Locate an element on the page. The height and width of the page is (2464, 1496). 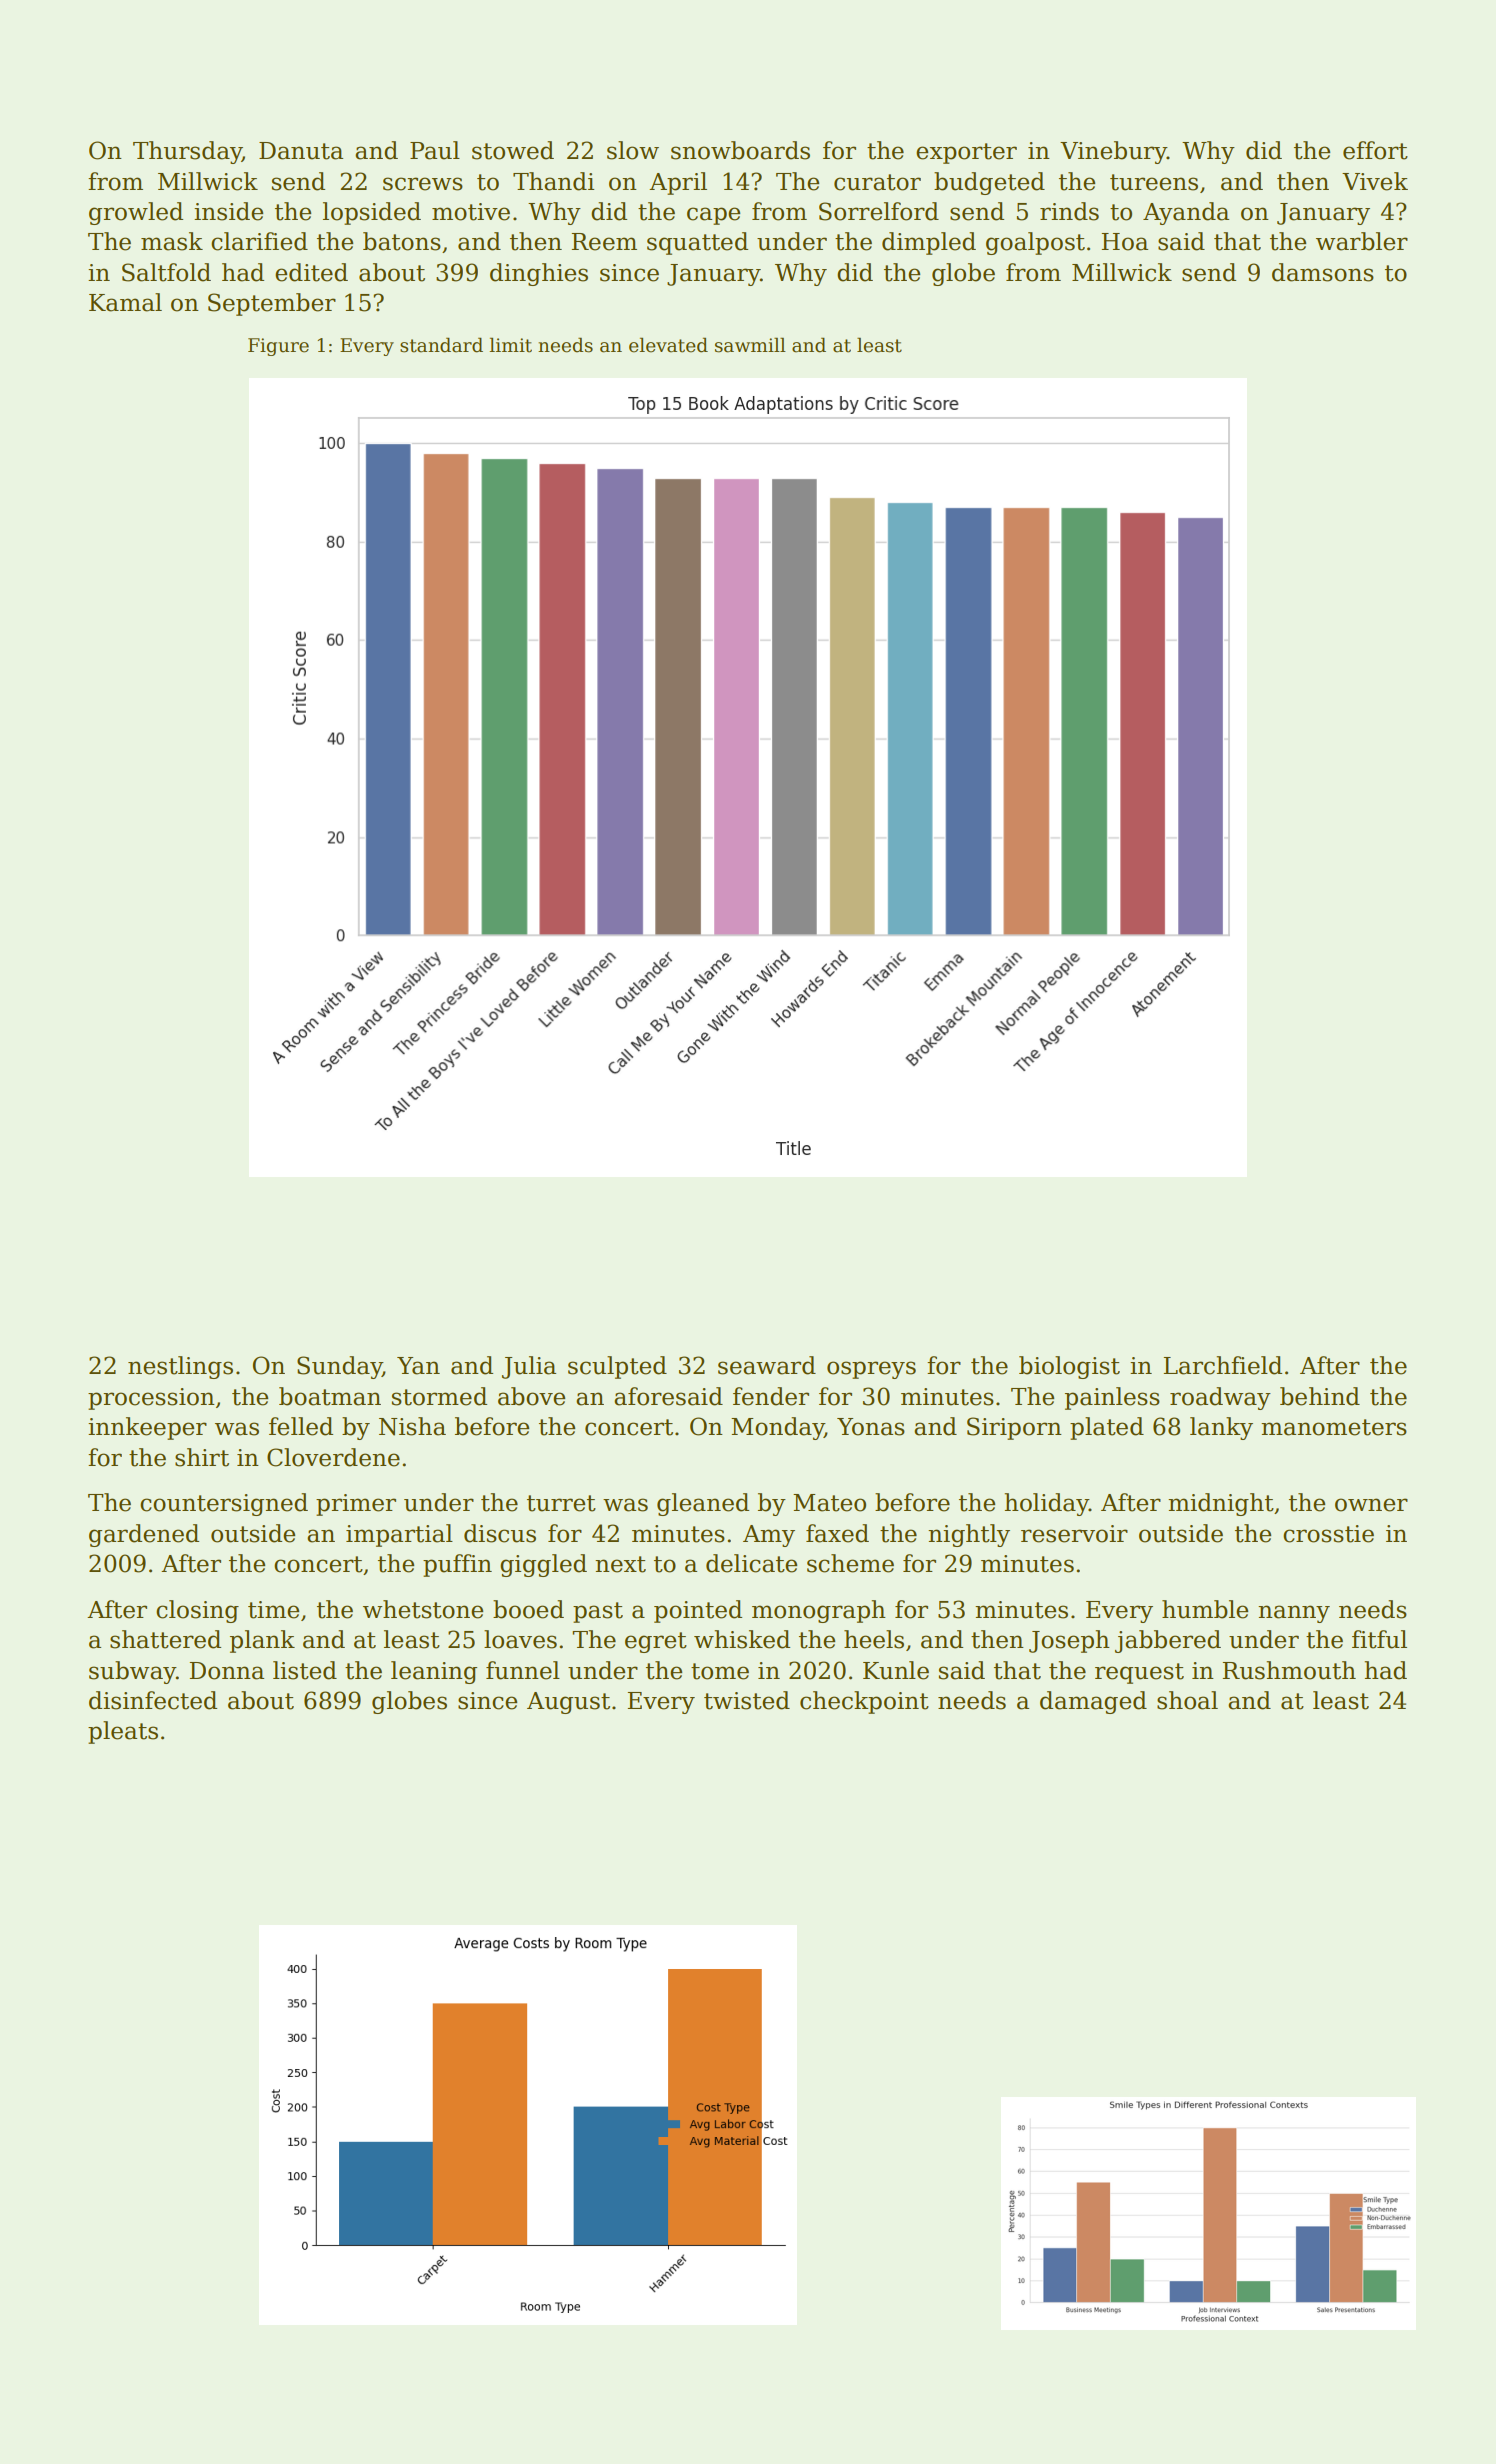
snowboards is located at coordinates (740, 150).
